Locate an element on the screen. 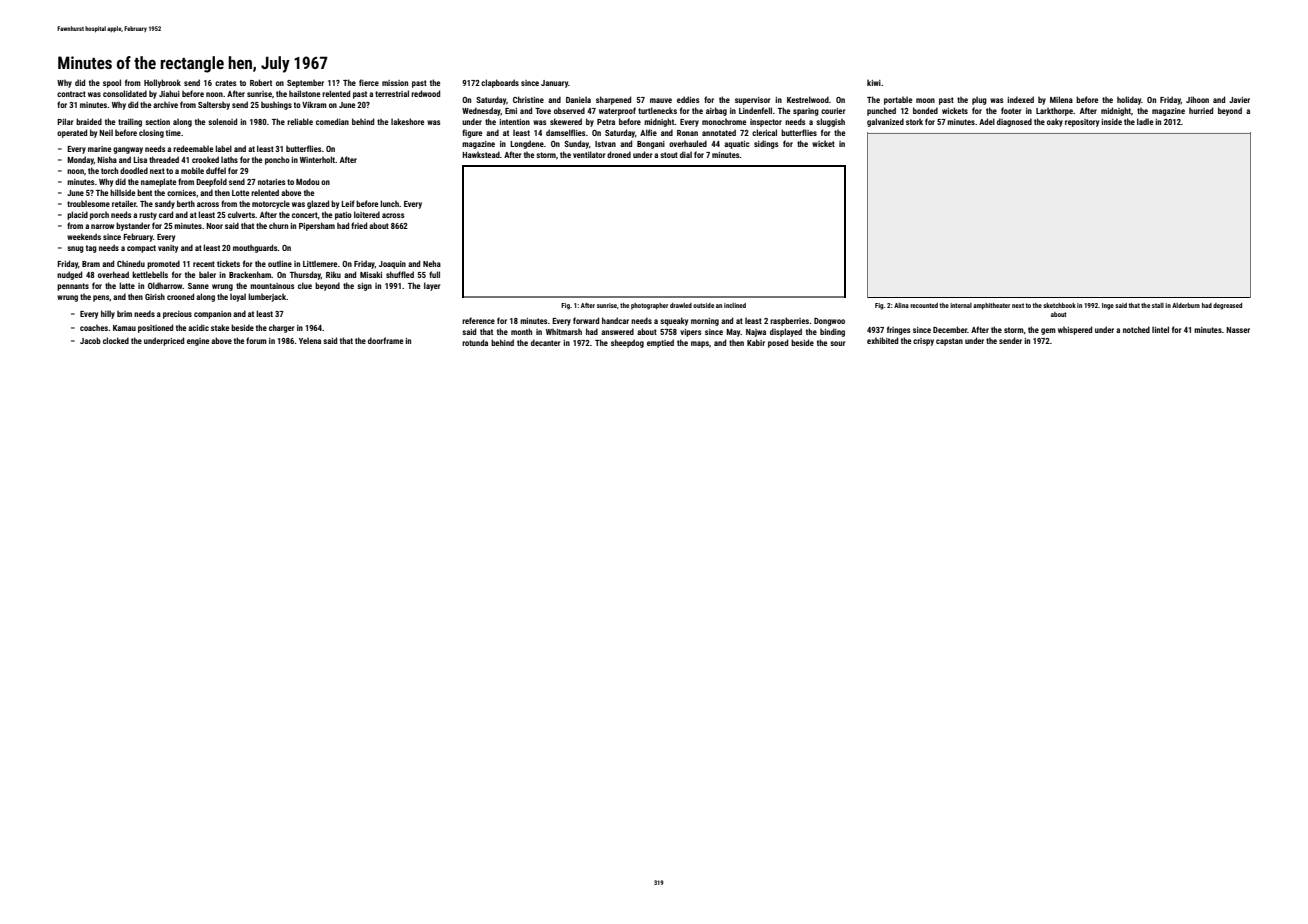 The width and height of the screenshot is (1308, 924). stall is located at coordinates (1158, 305).
